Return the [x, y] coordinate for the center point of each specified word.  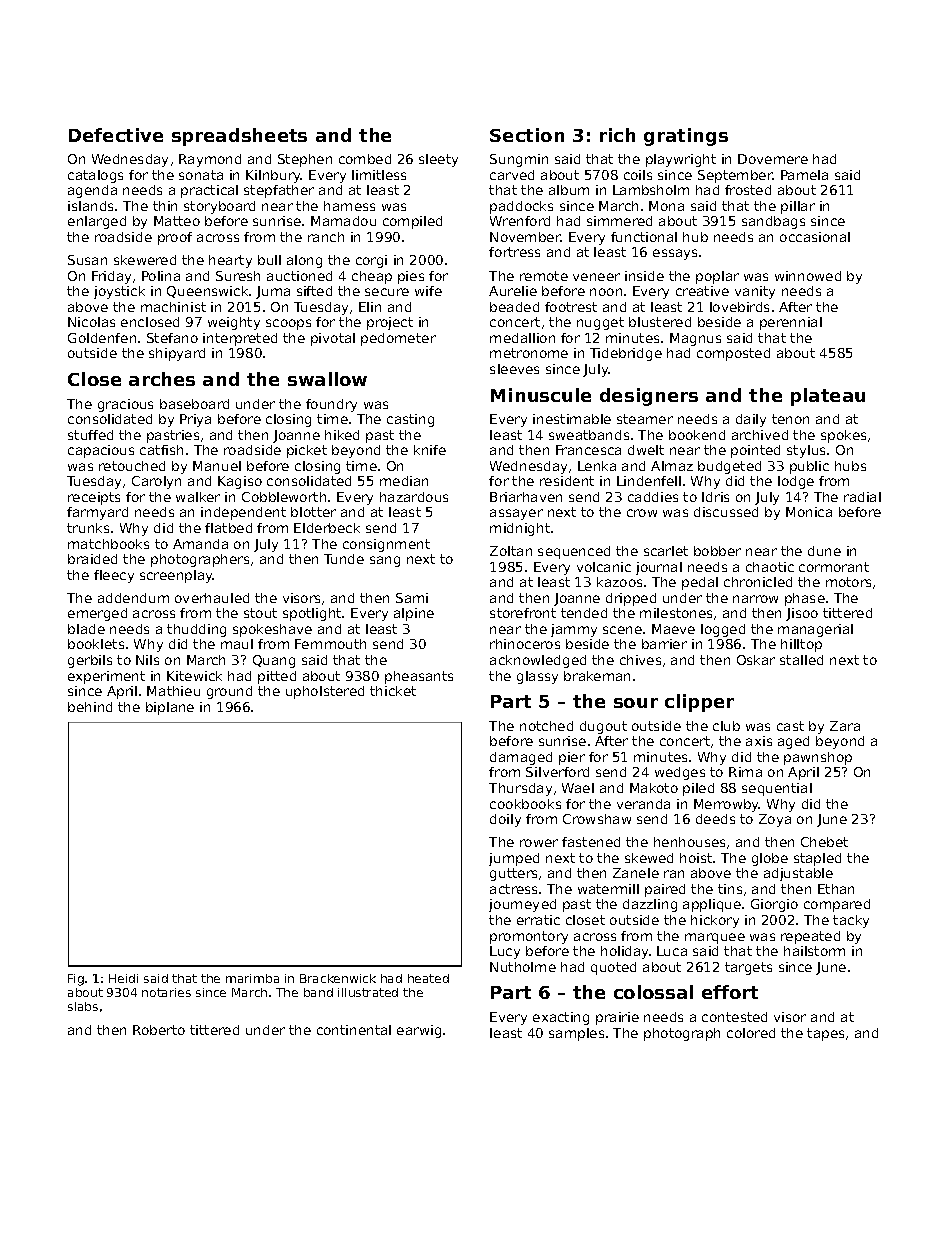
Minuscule [541, 395]
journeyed [522, 905]
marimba [252, 978]
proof [175, 238]
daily [751, 420]
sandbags [773, 222]
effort [730, 992]
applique [712, 905]
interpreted [240, 339]
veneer [596, 277]
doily [505, 820]
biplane [170, 708]
